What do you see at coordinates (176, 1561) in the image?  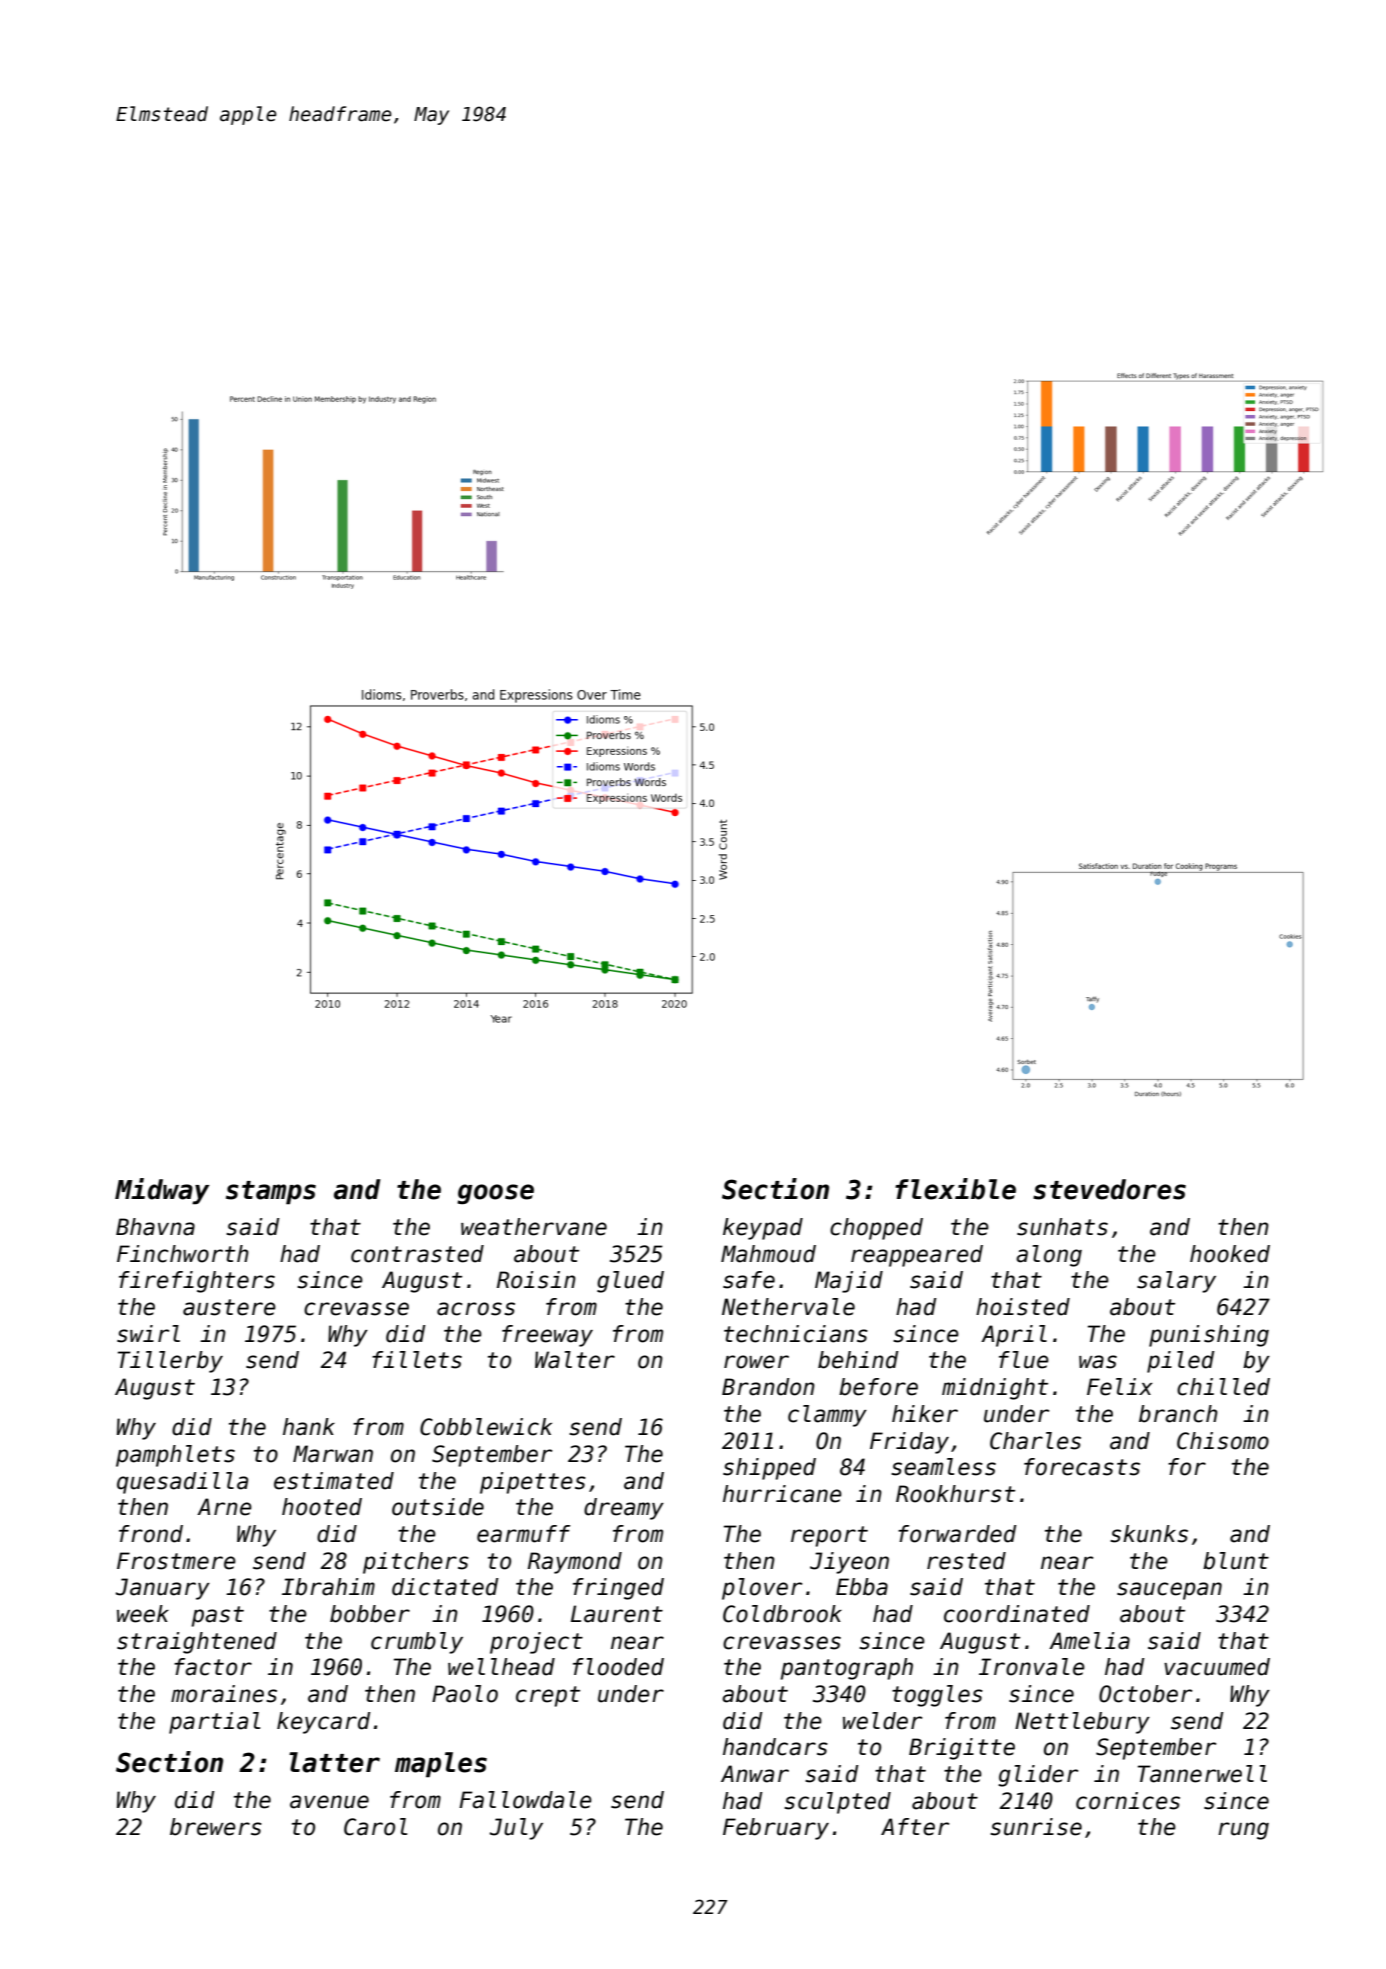 I see `Frostmere` at bounding box center [176, 1561].
